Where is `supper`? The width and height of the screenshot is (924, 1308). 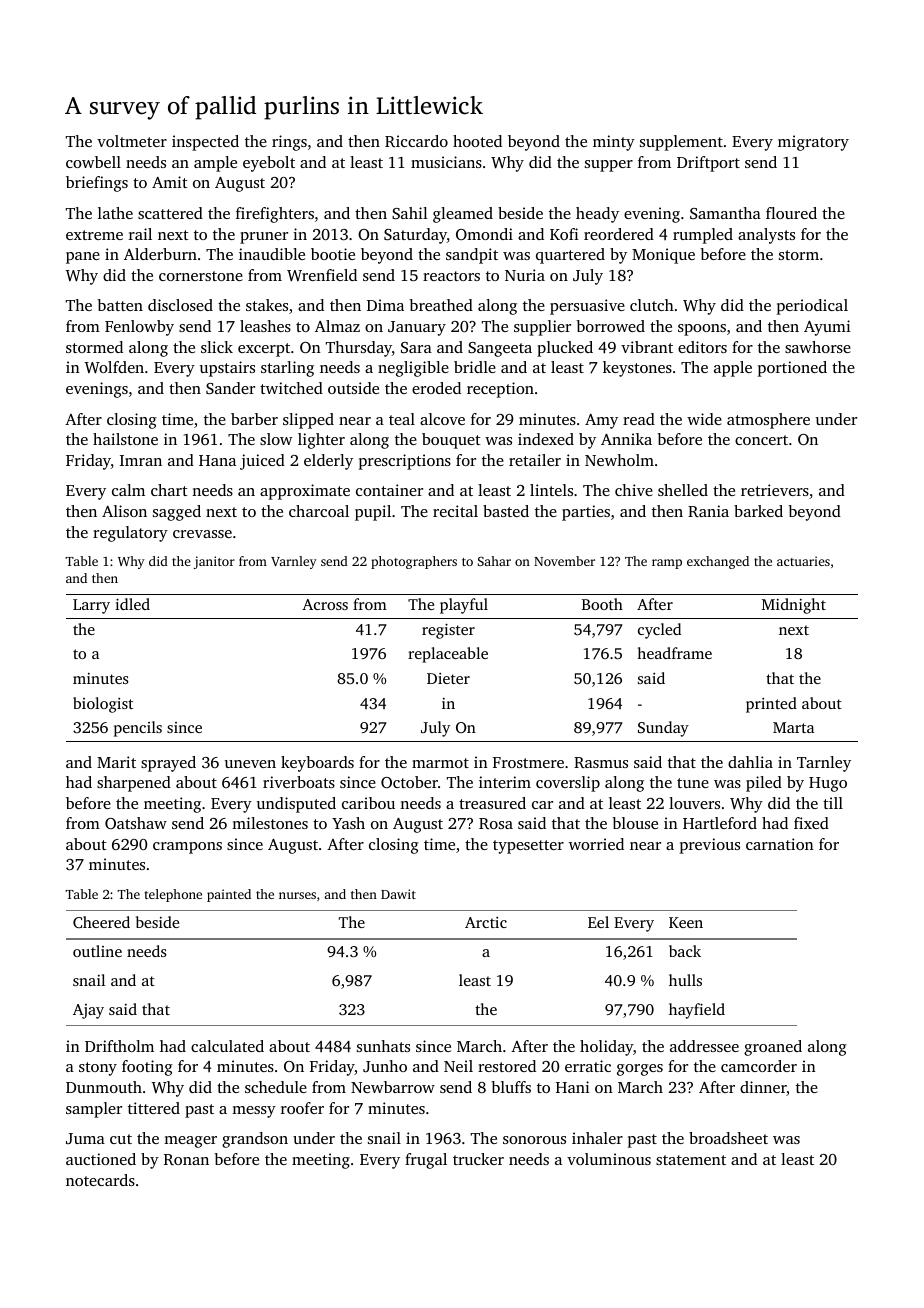 supper is located at coordinates (609, 166).
